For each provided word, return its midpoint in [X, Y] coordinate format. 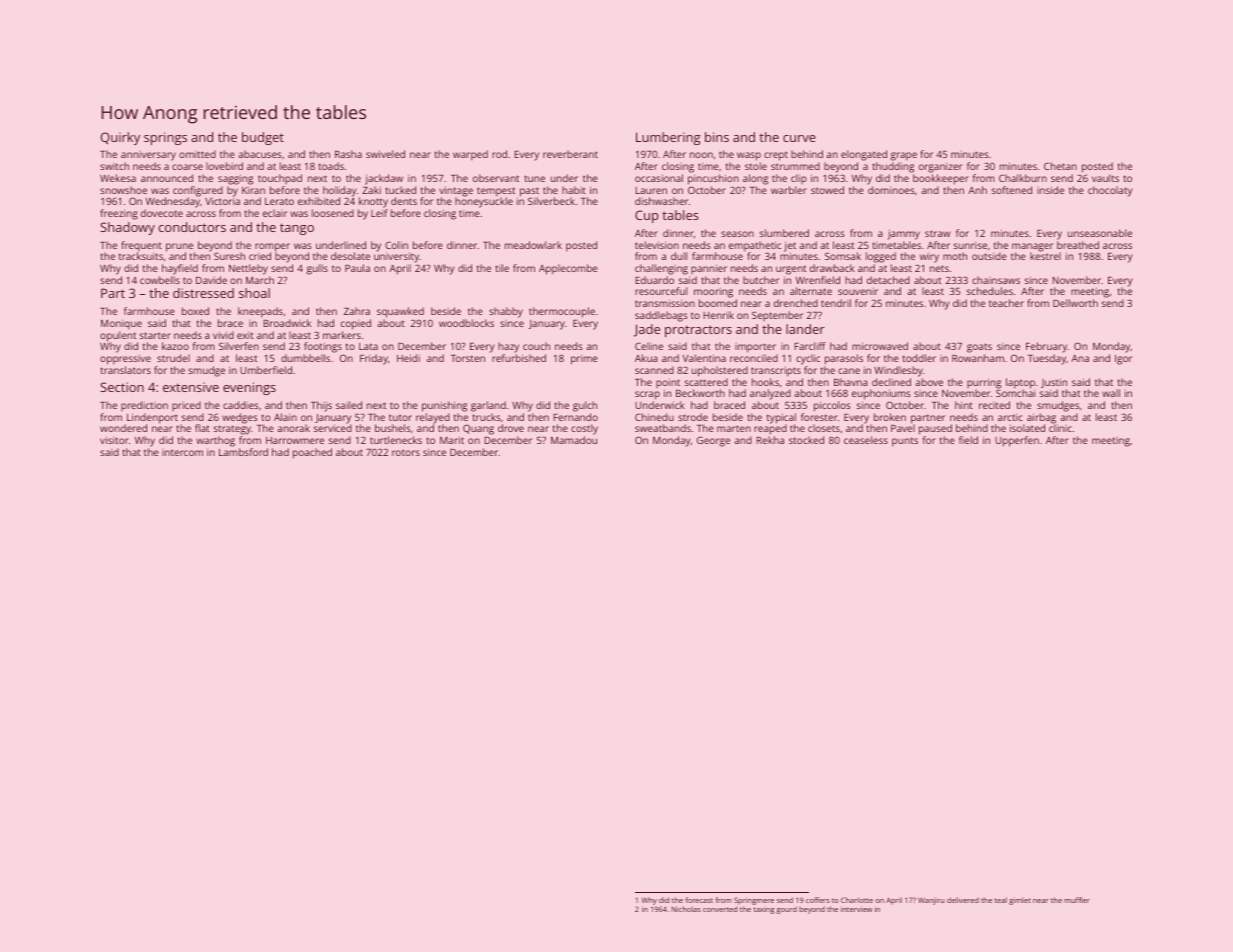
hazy [508, 347]
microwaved [880, 346]
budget [263, 138]
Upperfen [1017, 441]
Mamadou [574, 440]
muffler [1077, 900]
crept [776, 156]
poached [312, 453]
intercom [182, 452]
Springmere [754, 901]
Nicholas [686, 909]
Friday [374, 359]
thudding [893, 167]
